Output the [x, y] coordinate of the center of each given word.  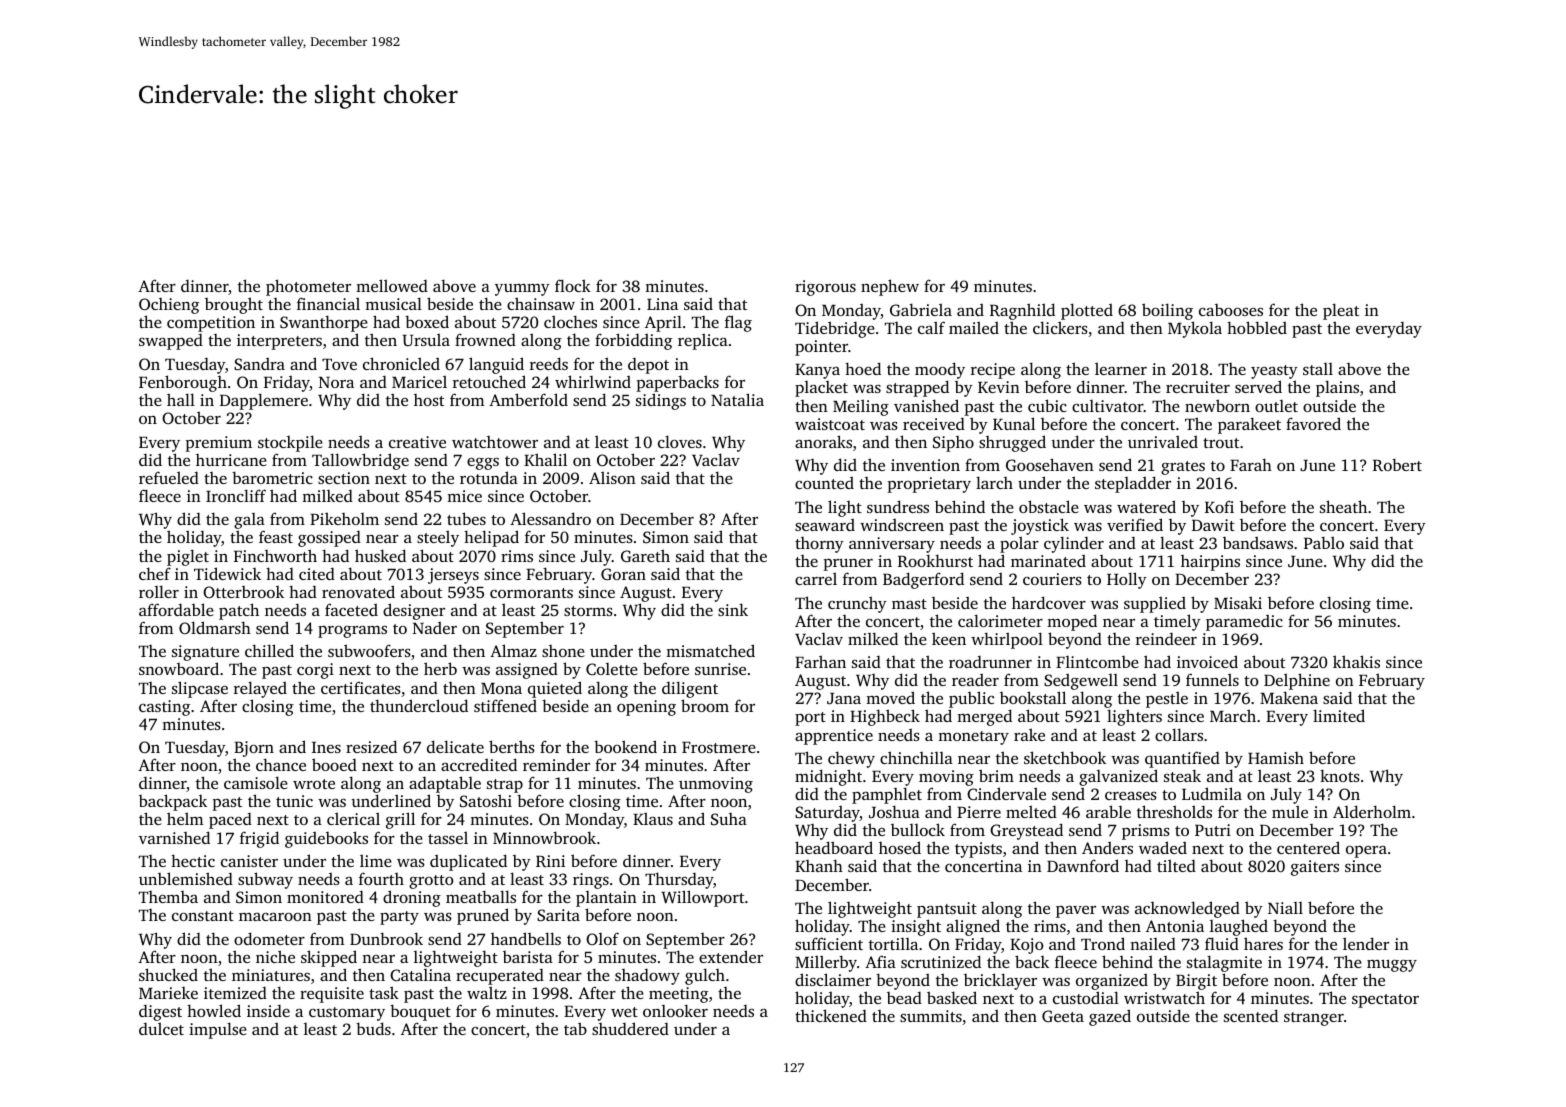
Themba [168, 897]
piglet [188, 557]
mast [909, 604]
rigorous [825, 288]
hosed [900, 847]
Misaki [1238, 602]
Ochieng [169, 307]
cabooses [1231, 310]
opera [1366, 852]
